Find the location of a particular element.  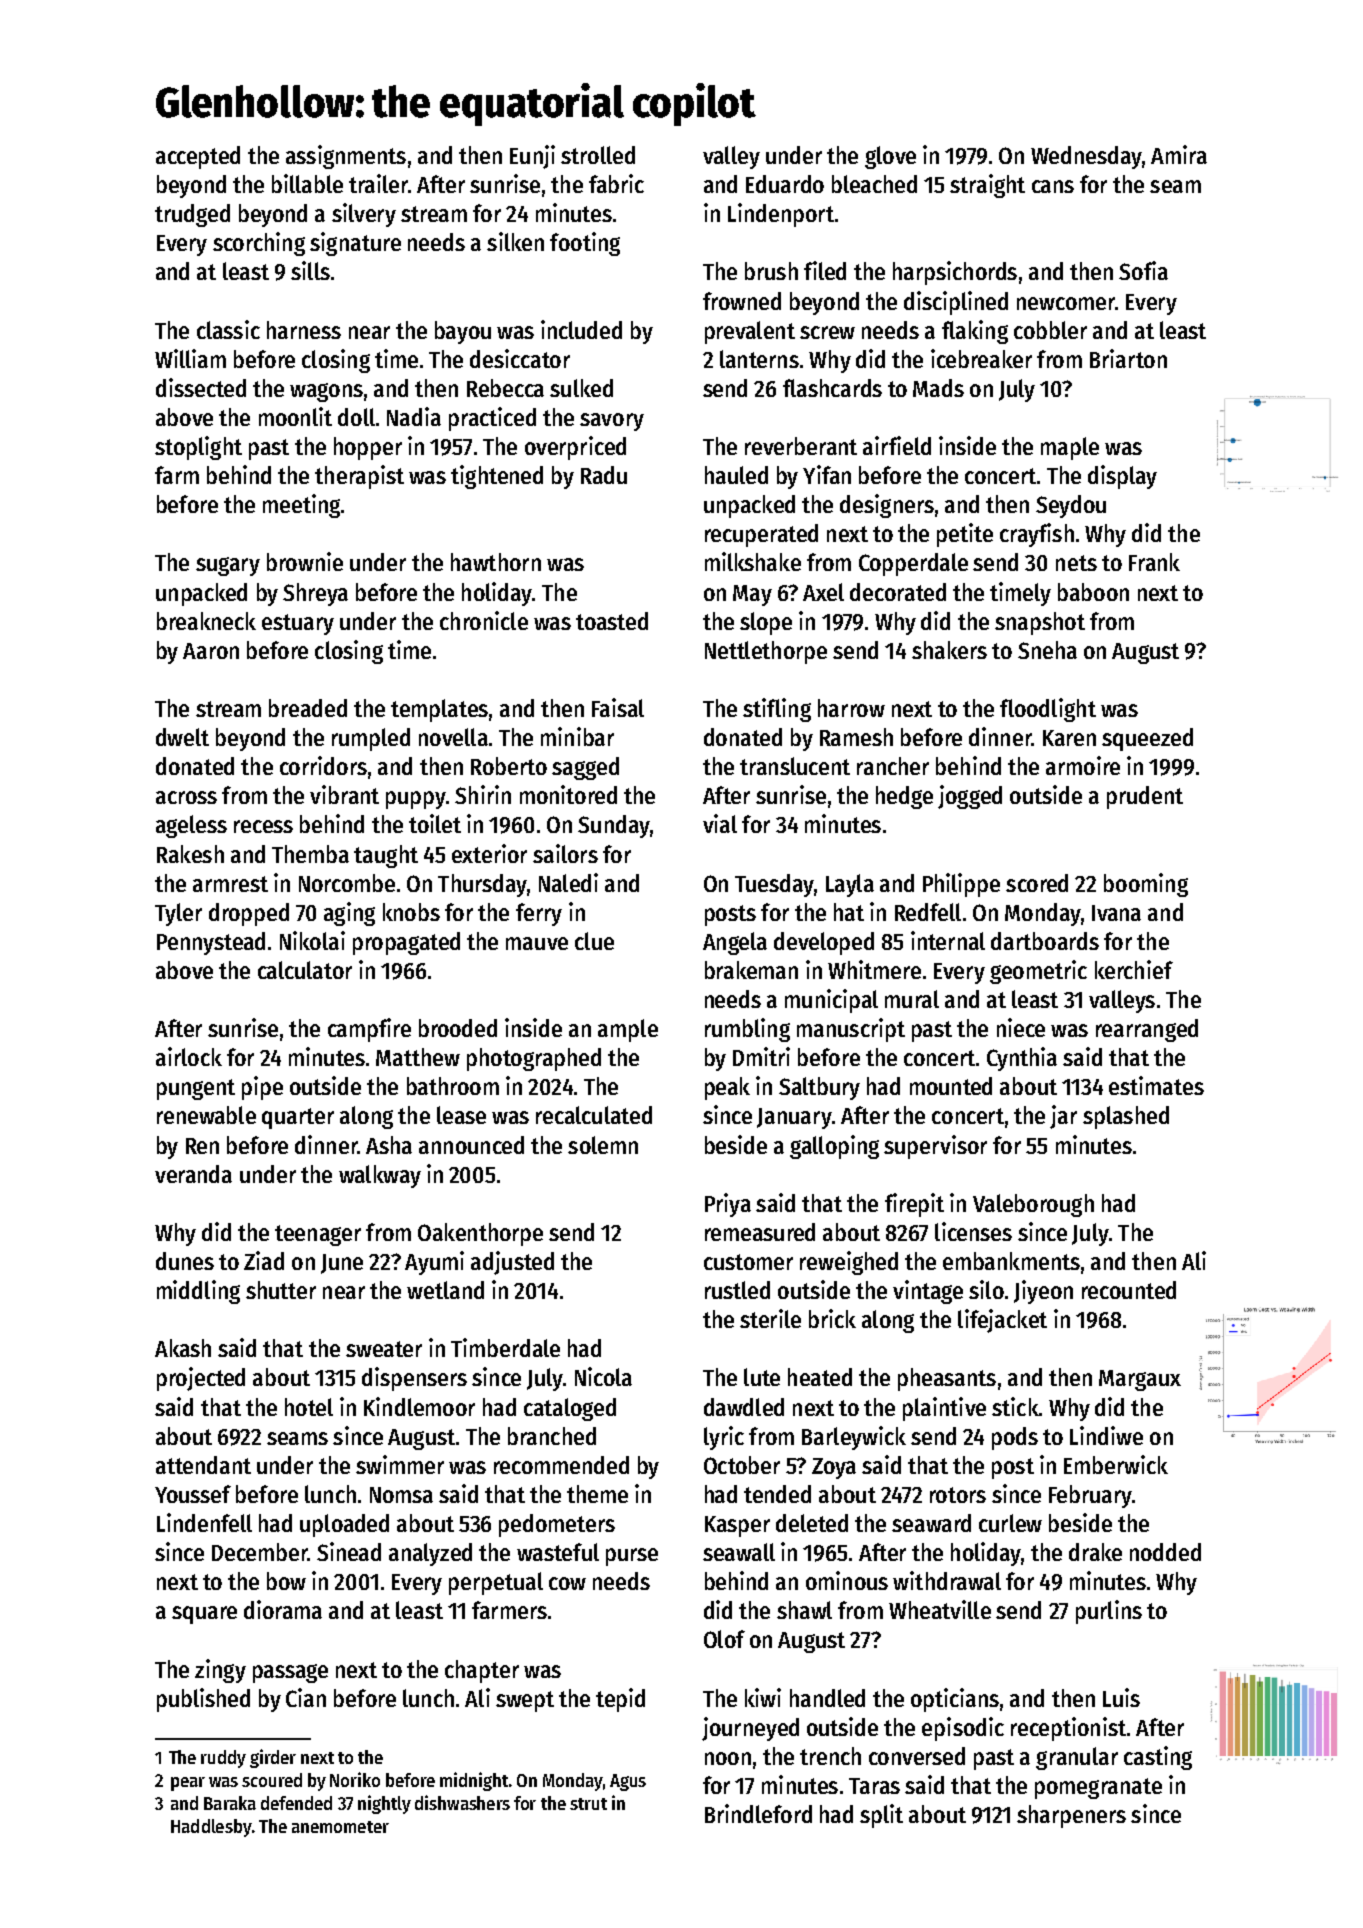

Radu is located at coordinates (604, 475).
